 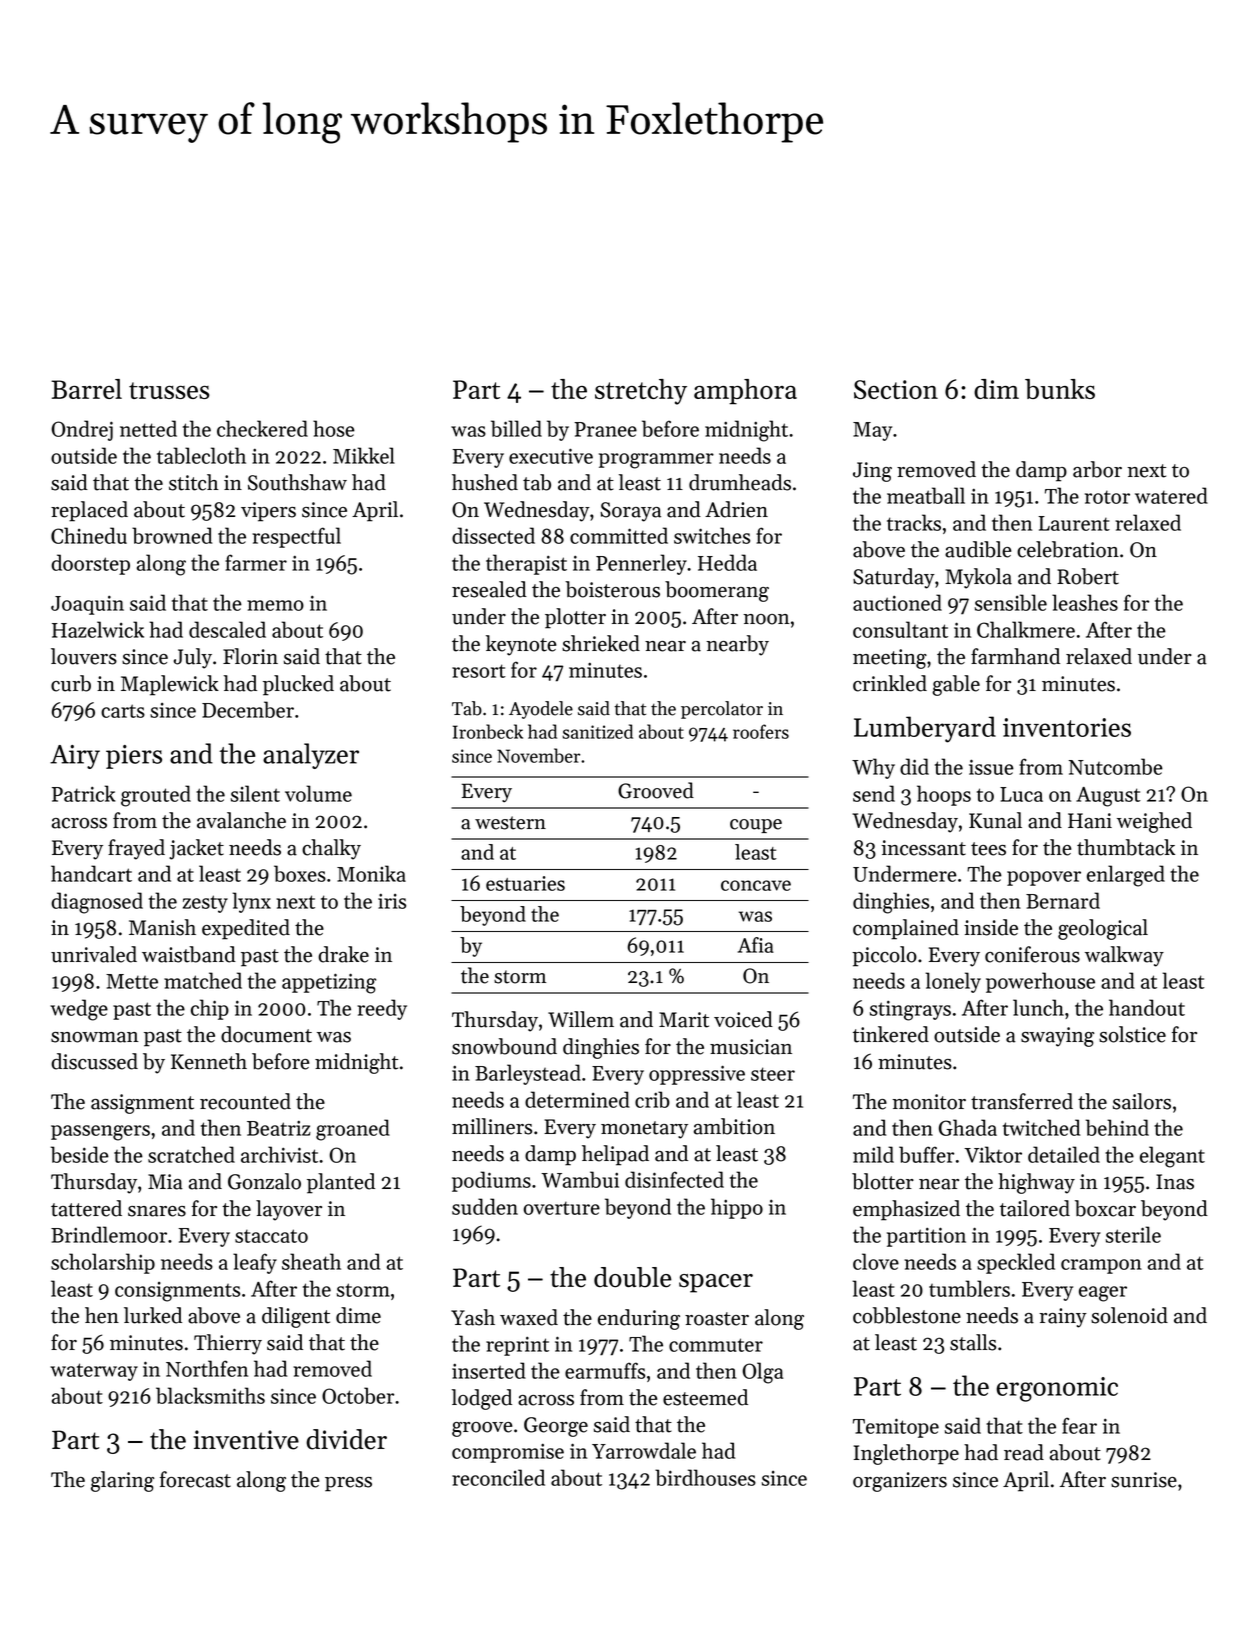 What do you see at coordinates (1060, 389) in the image?
I see `bunks` at bounding box center [1060, 389].
